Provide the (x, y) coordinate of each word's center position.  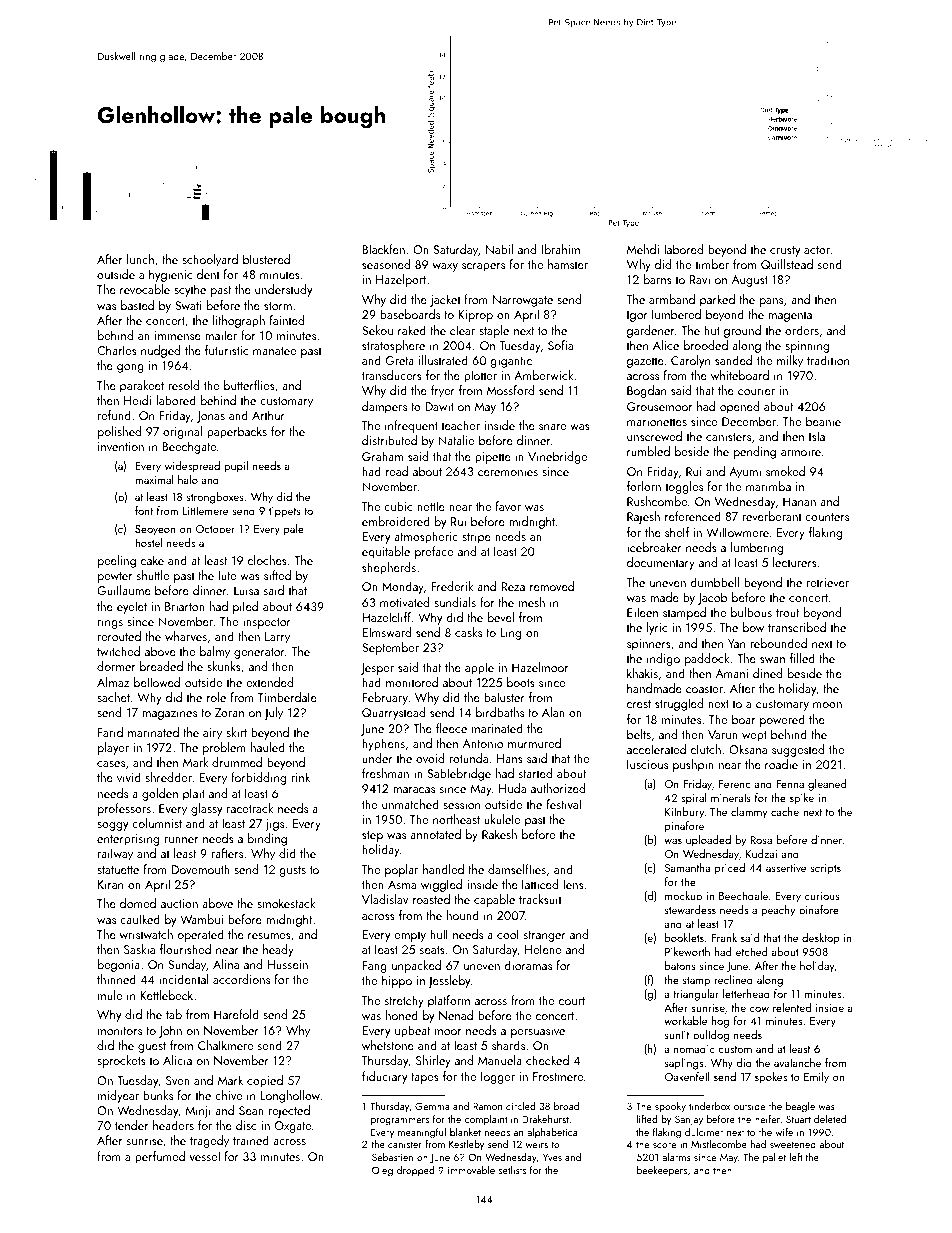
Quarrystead (393, 713)
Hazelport (401, 280)
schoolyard (210, 260)
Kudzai (761, 853)
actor (817, 250)
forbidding (258, 778)
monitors (120, 1030)
